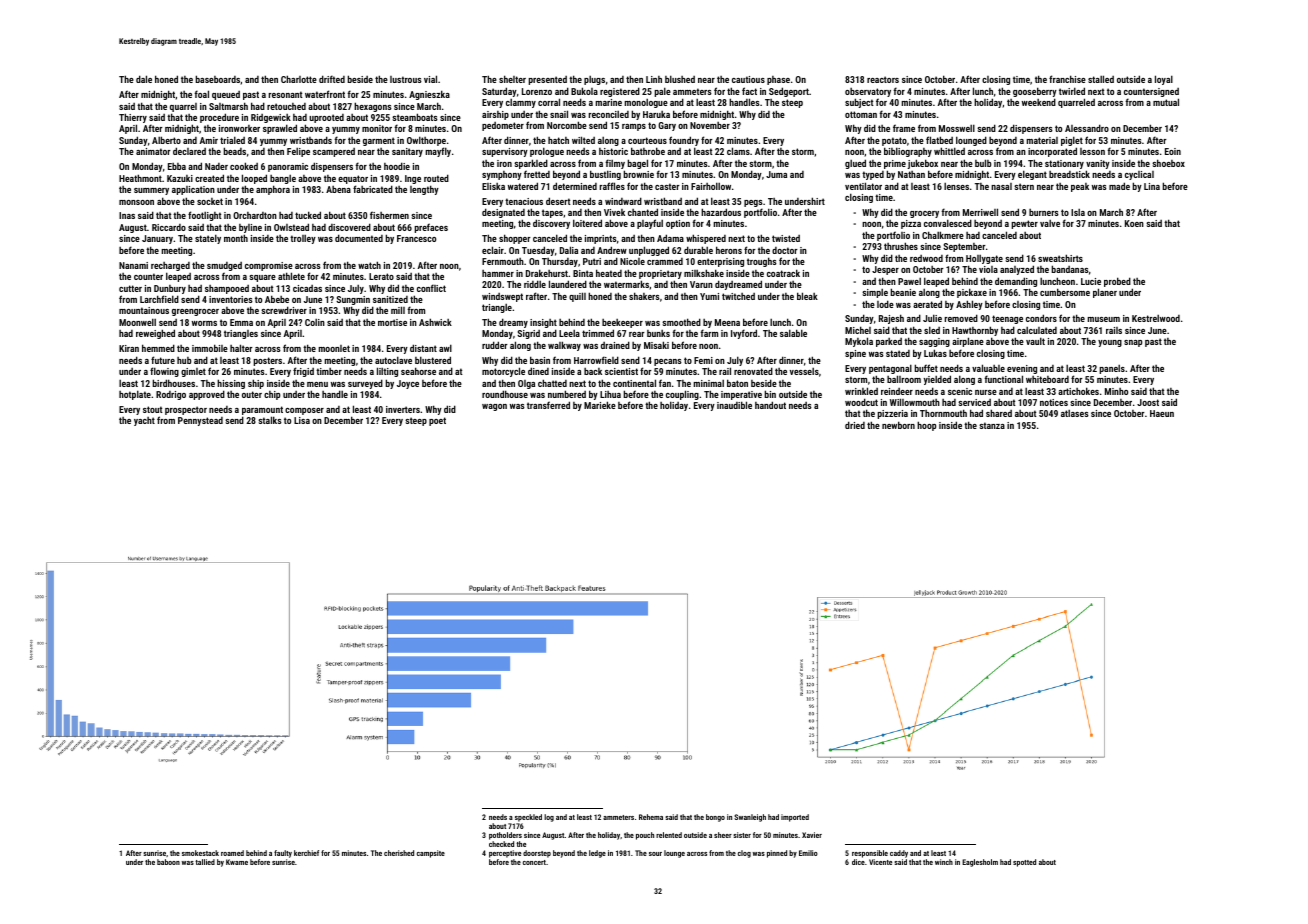 Image resolution: width=1308 pixels, height=924 pixels. What do you see at coordinates (136, 202) in the document?
I see `monsoon` at bounding box center [136, 202].
